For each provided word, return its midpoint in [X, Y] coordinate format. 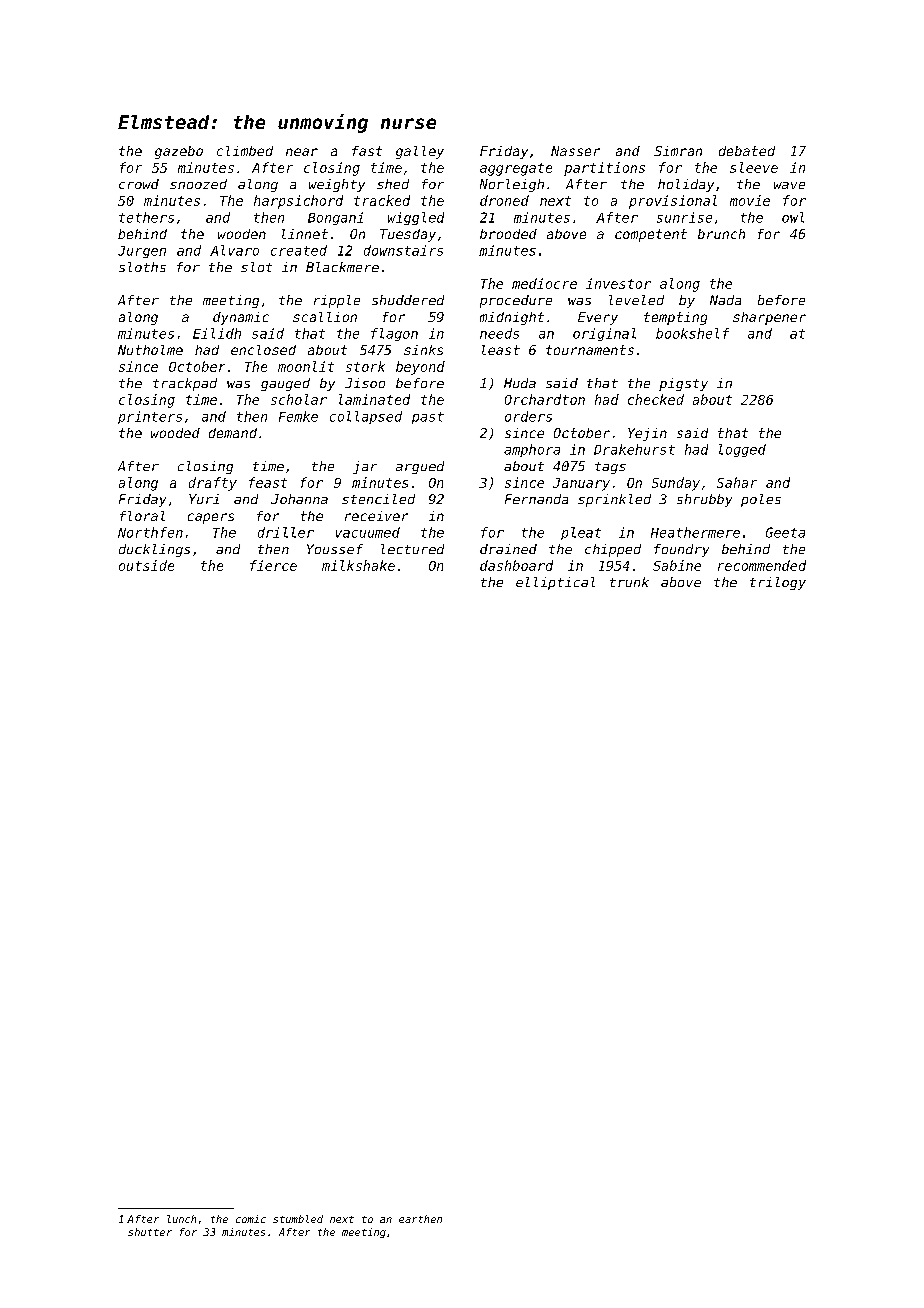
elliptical [555, 583]
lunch [181, 1219]
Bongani [335, 218]
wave [789, 185]
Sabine [677, 565]
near [302, 152]
